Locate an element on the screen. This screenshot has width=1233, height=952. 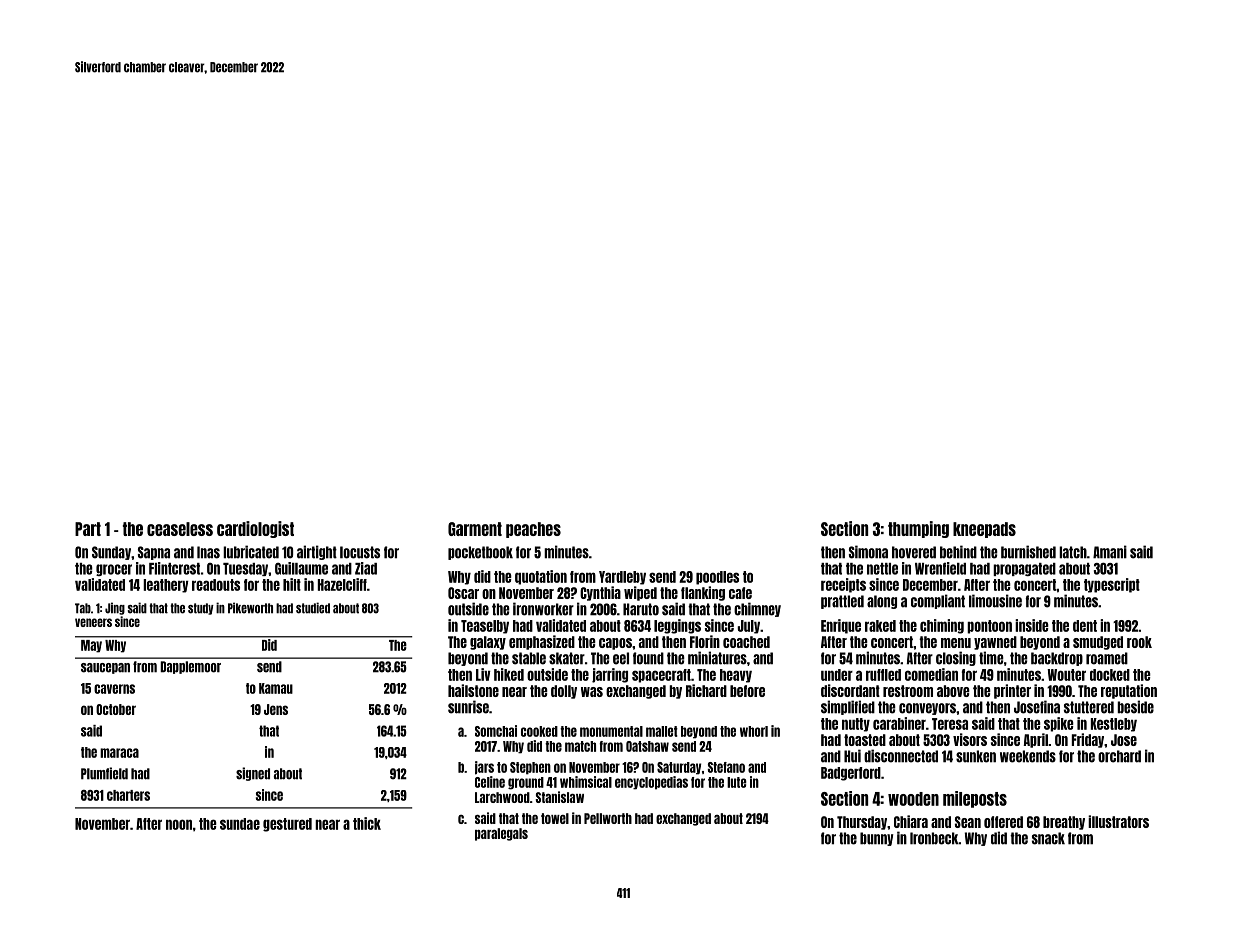
dent is located at coordinates (1085, 626).
